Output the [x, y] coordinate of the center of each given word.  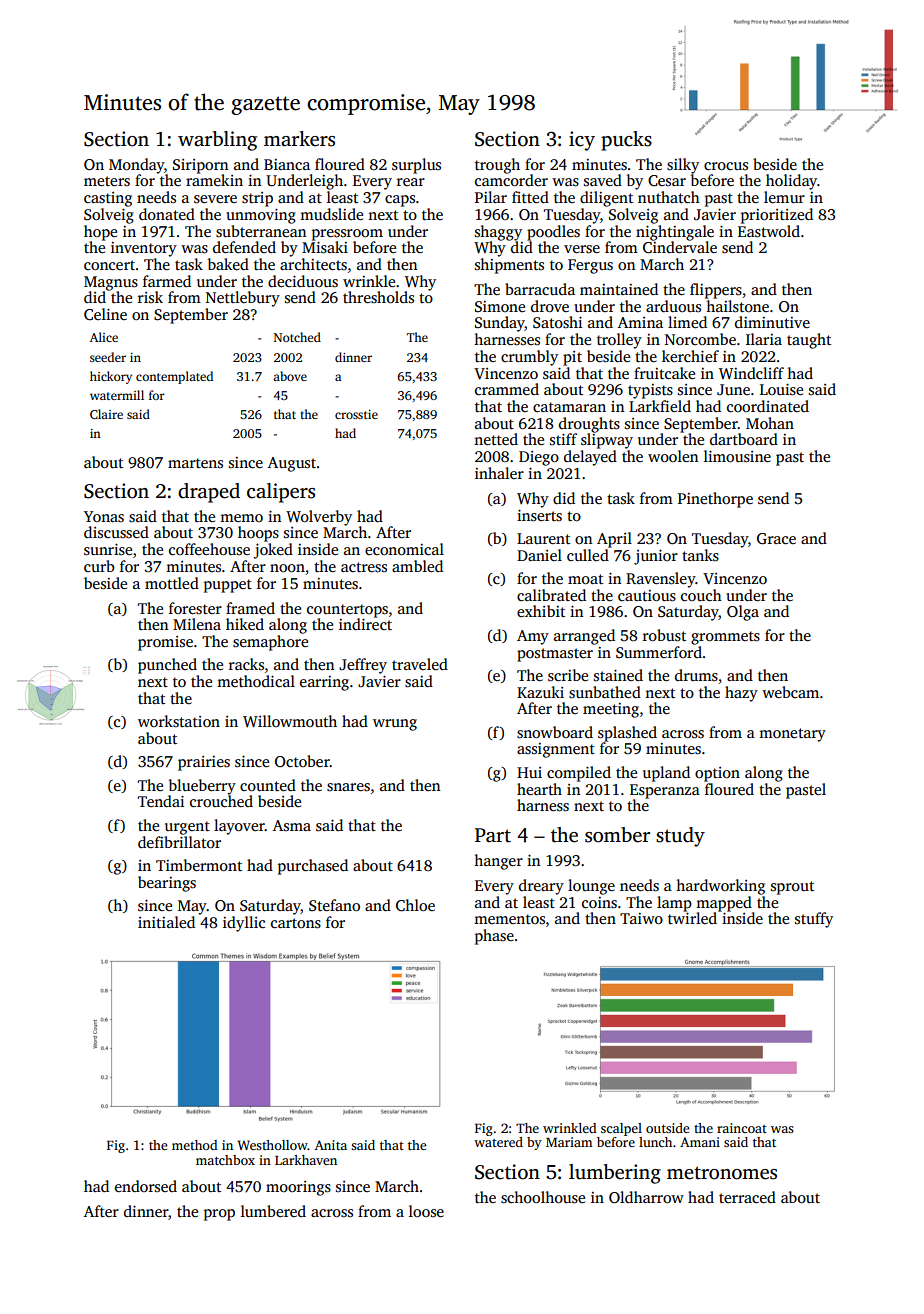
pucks [626, 141]
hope [100, 233]
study [680, 837]
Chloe [415, 905]
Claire [106, 414]
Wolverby [319, 518]
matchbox [225, 1160]
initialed [166, 922]
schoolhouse [543, 1197]
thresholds [378, 297]
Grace [776, 539]
